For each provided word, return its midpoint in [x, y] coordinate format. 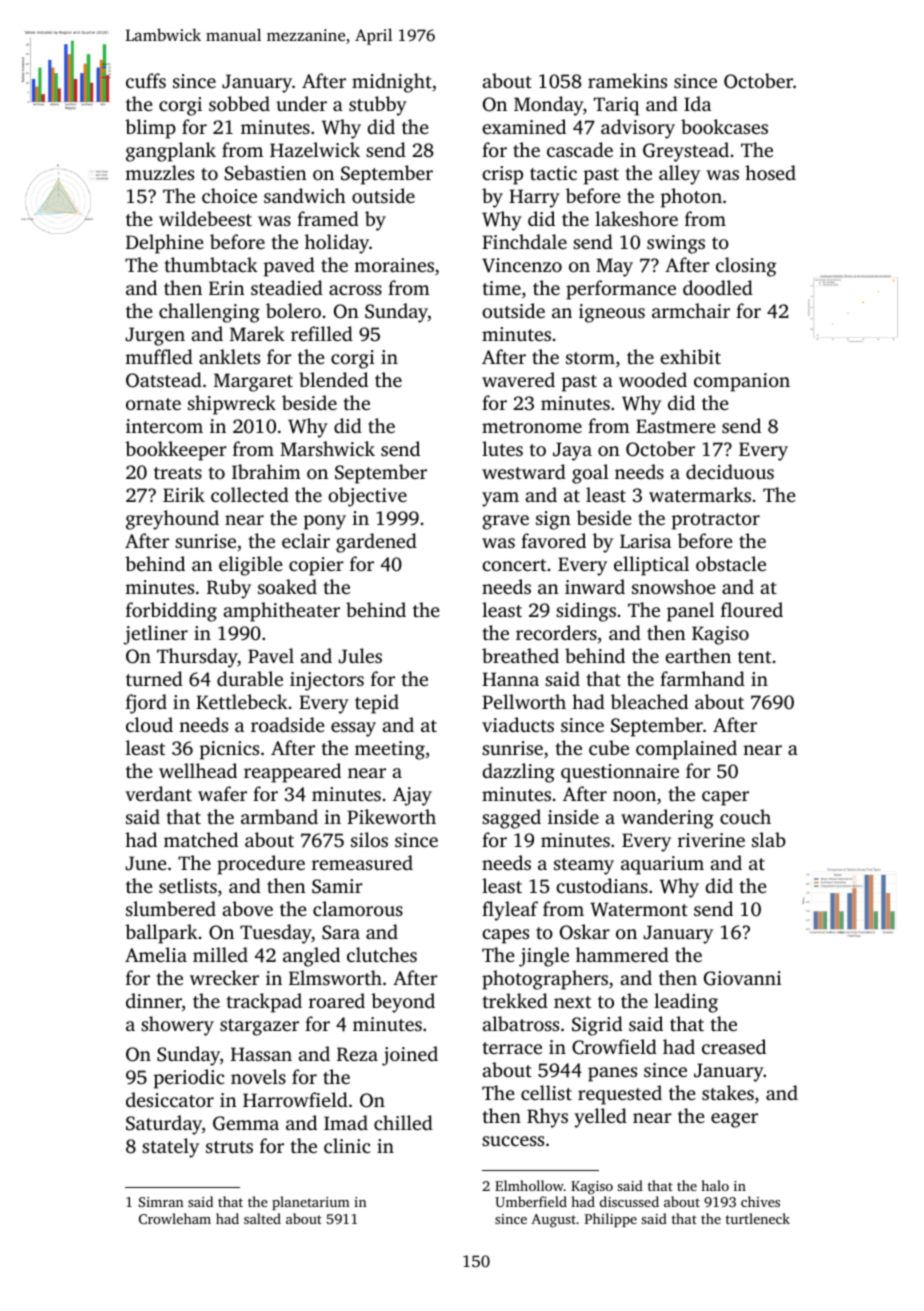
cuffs [146, 80]
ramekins [627, 80]
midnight [392, 83]
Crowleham [175, 1218]
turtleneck [758, 1218]
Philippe [611, 1220]
